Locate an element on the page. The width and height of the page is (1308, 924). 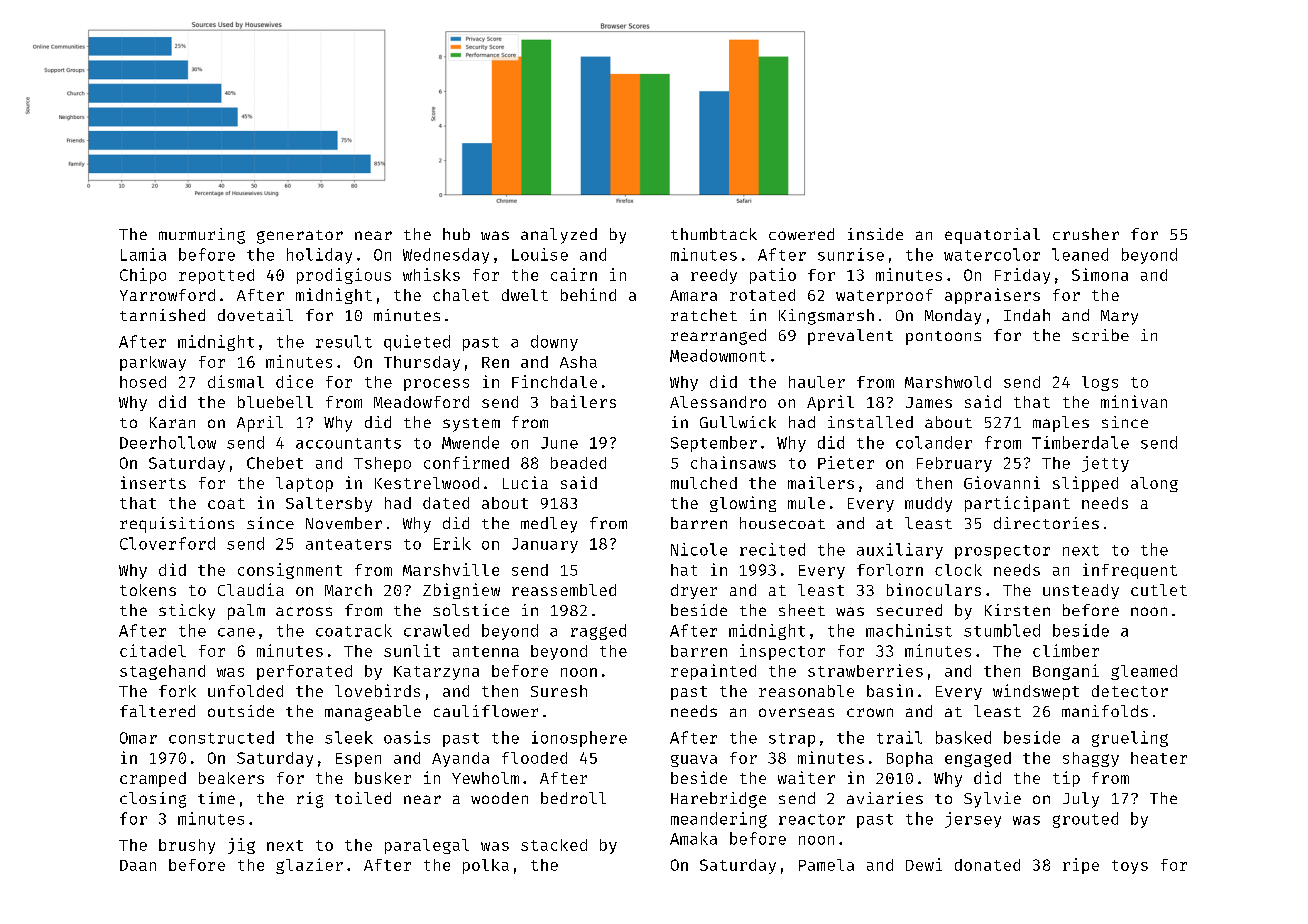
Cloverford is located at coordinates (167, 543).
